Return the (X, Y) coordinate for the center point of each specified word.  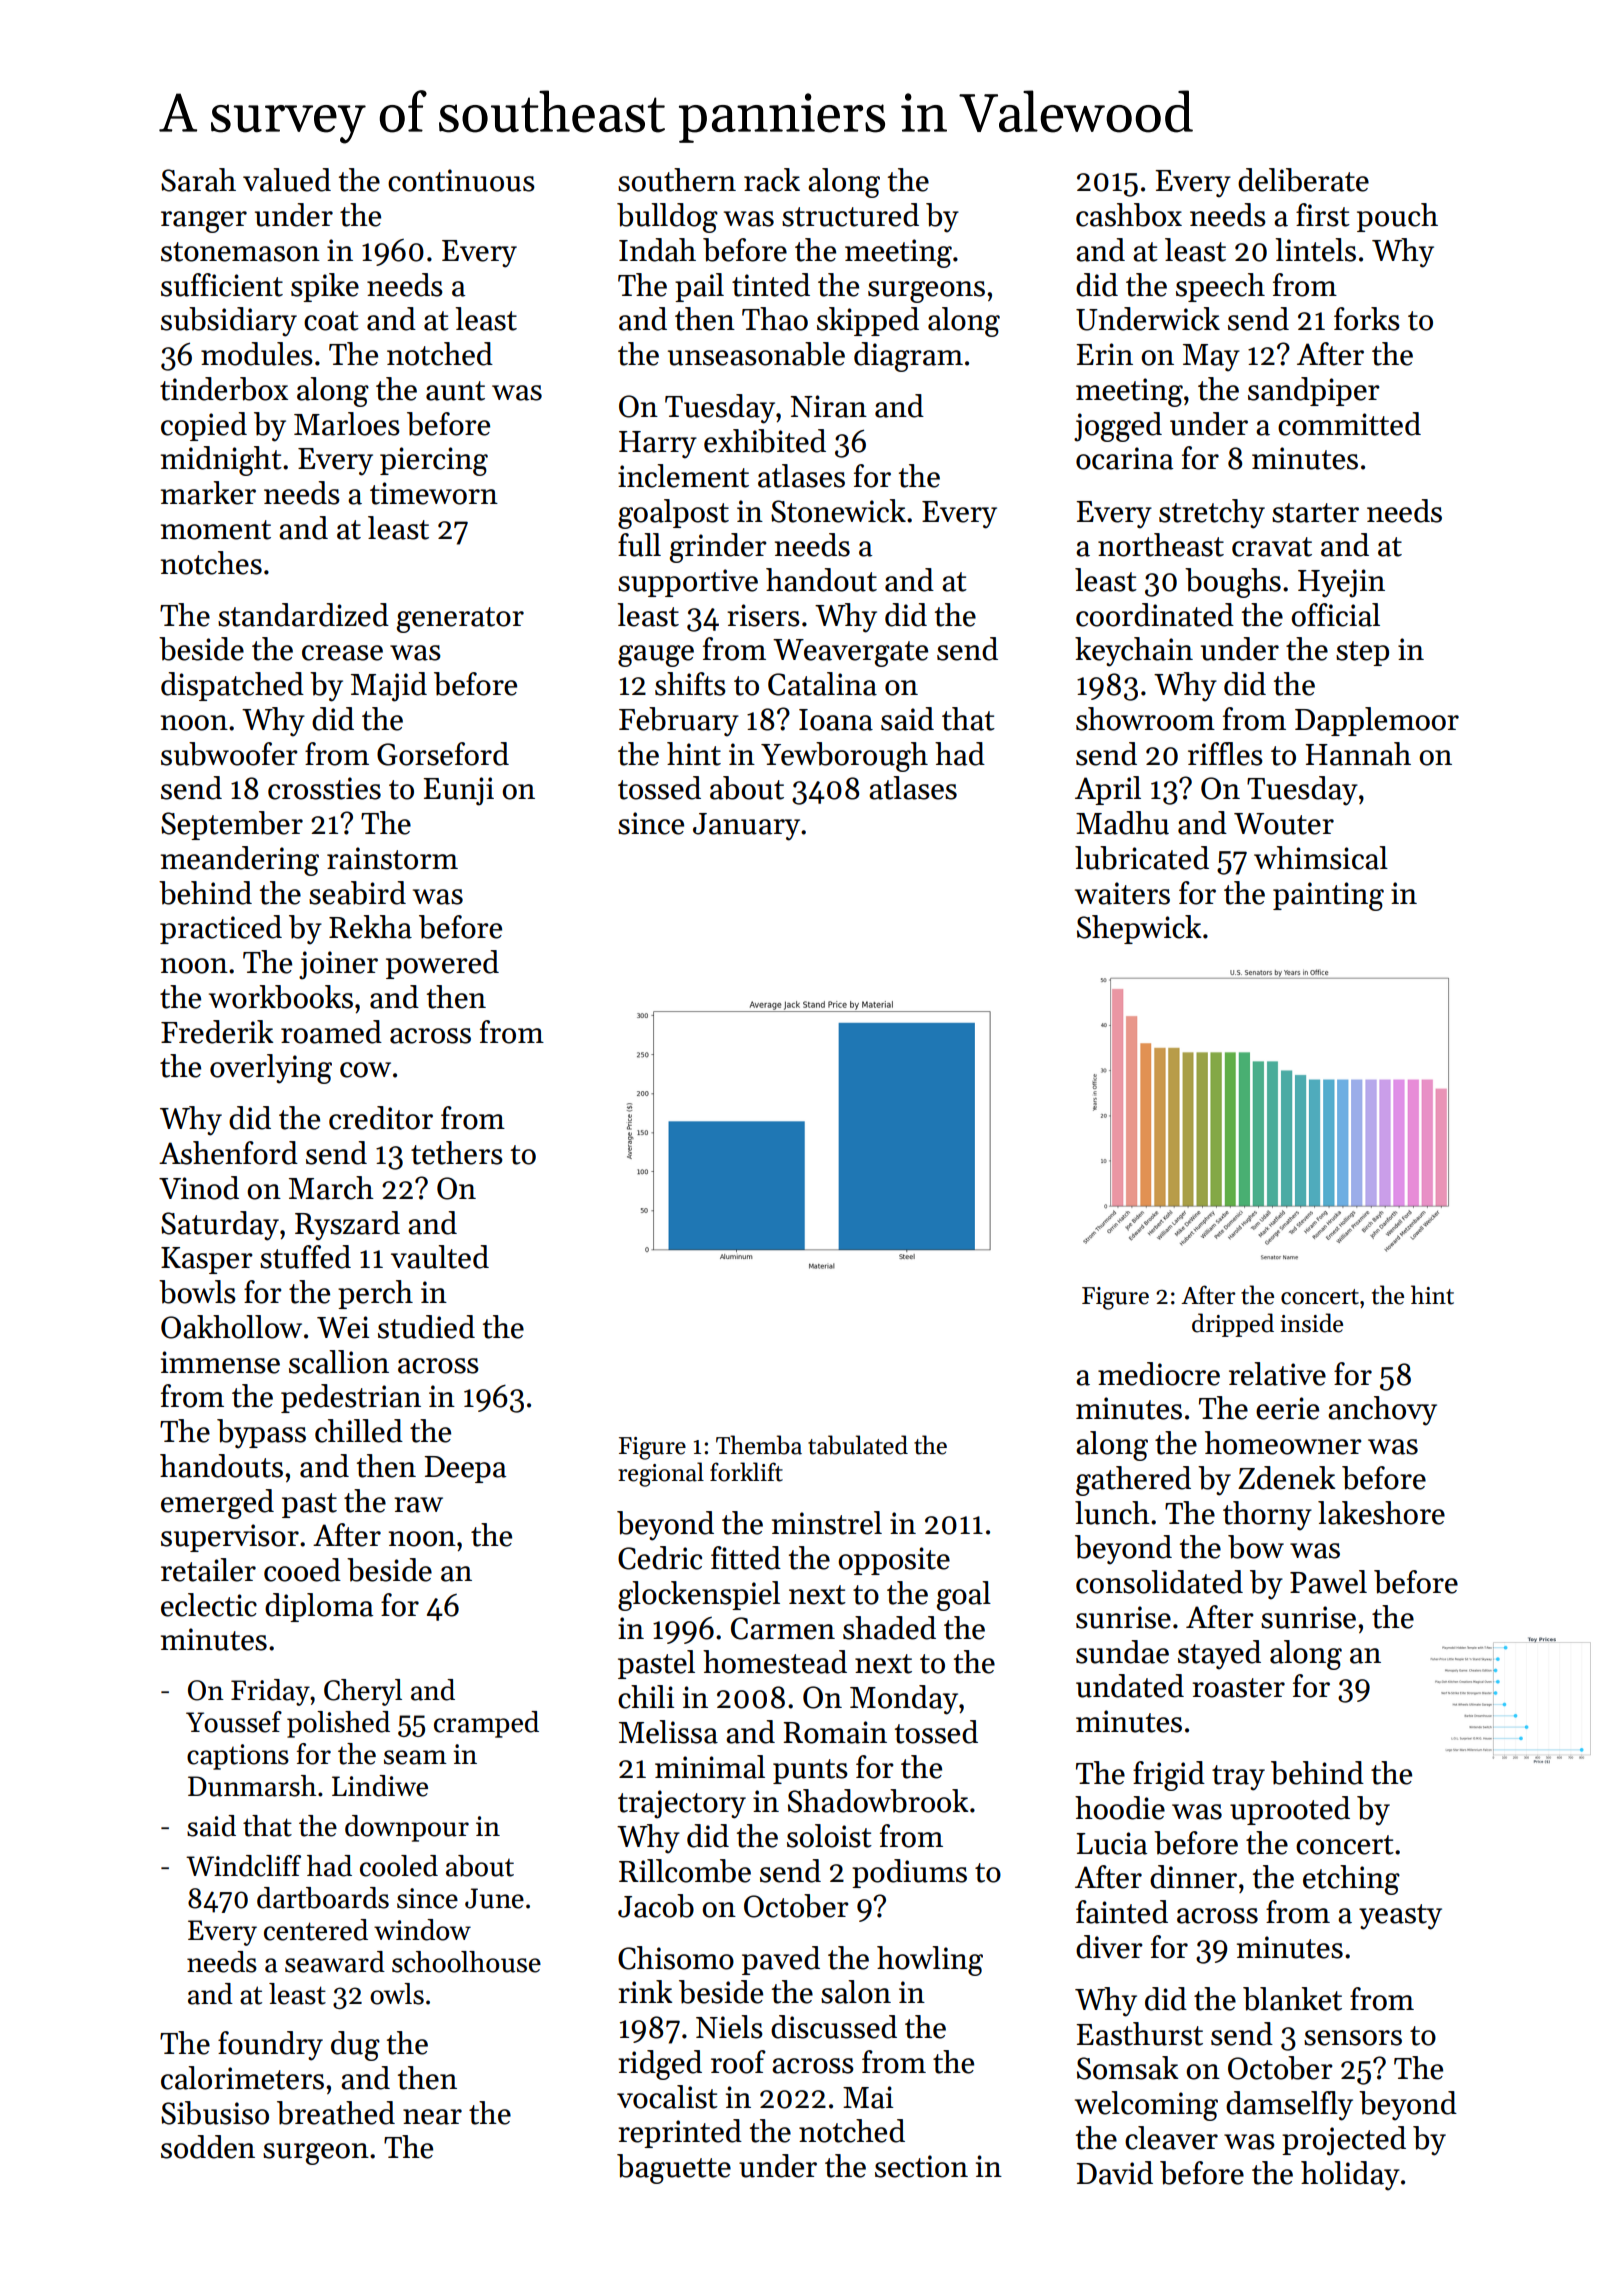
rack (772, 180)
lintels (1315, 250)
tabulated (858, 1445)
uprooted (1290, 1810)
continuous (461, 180)
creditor (381, 1118)
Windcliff (243, 1866)
